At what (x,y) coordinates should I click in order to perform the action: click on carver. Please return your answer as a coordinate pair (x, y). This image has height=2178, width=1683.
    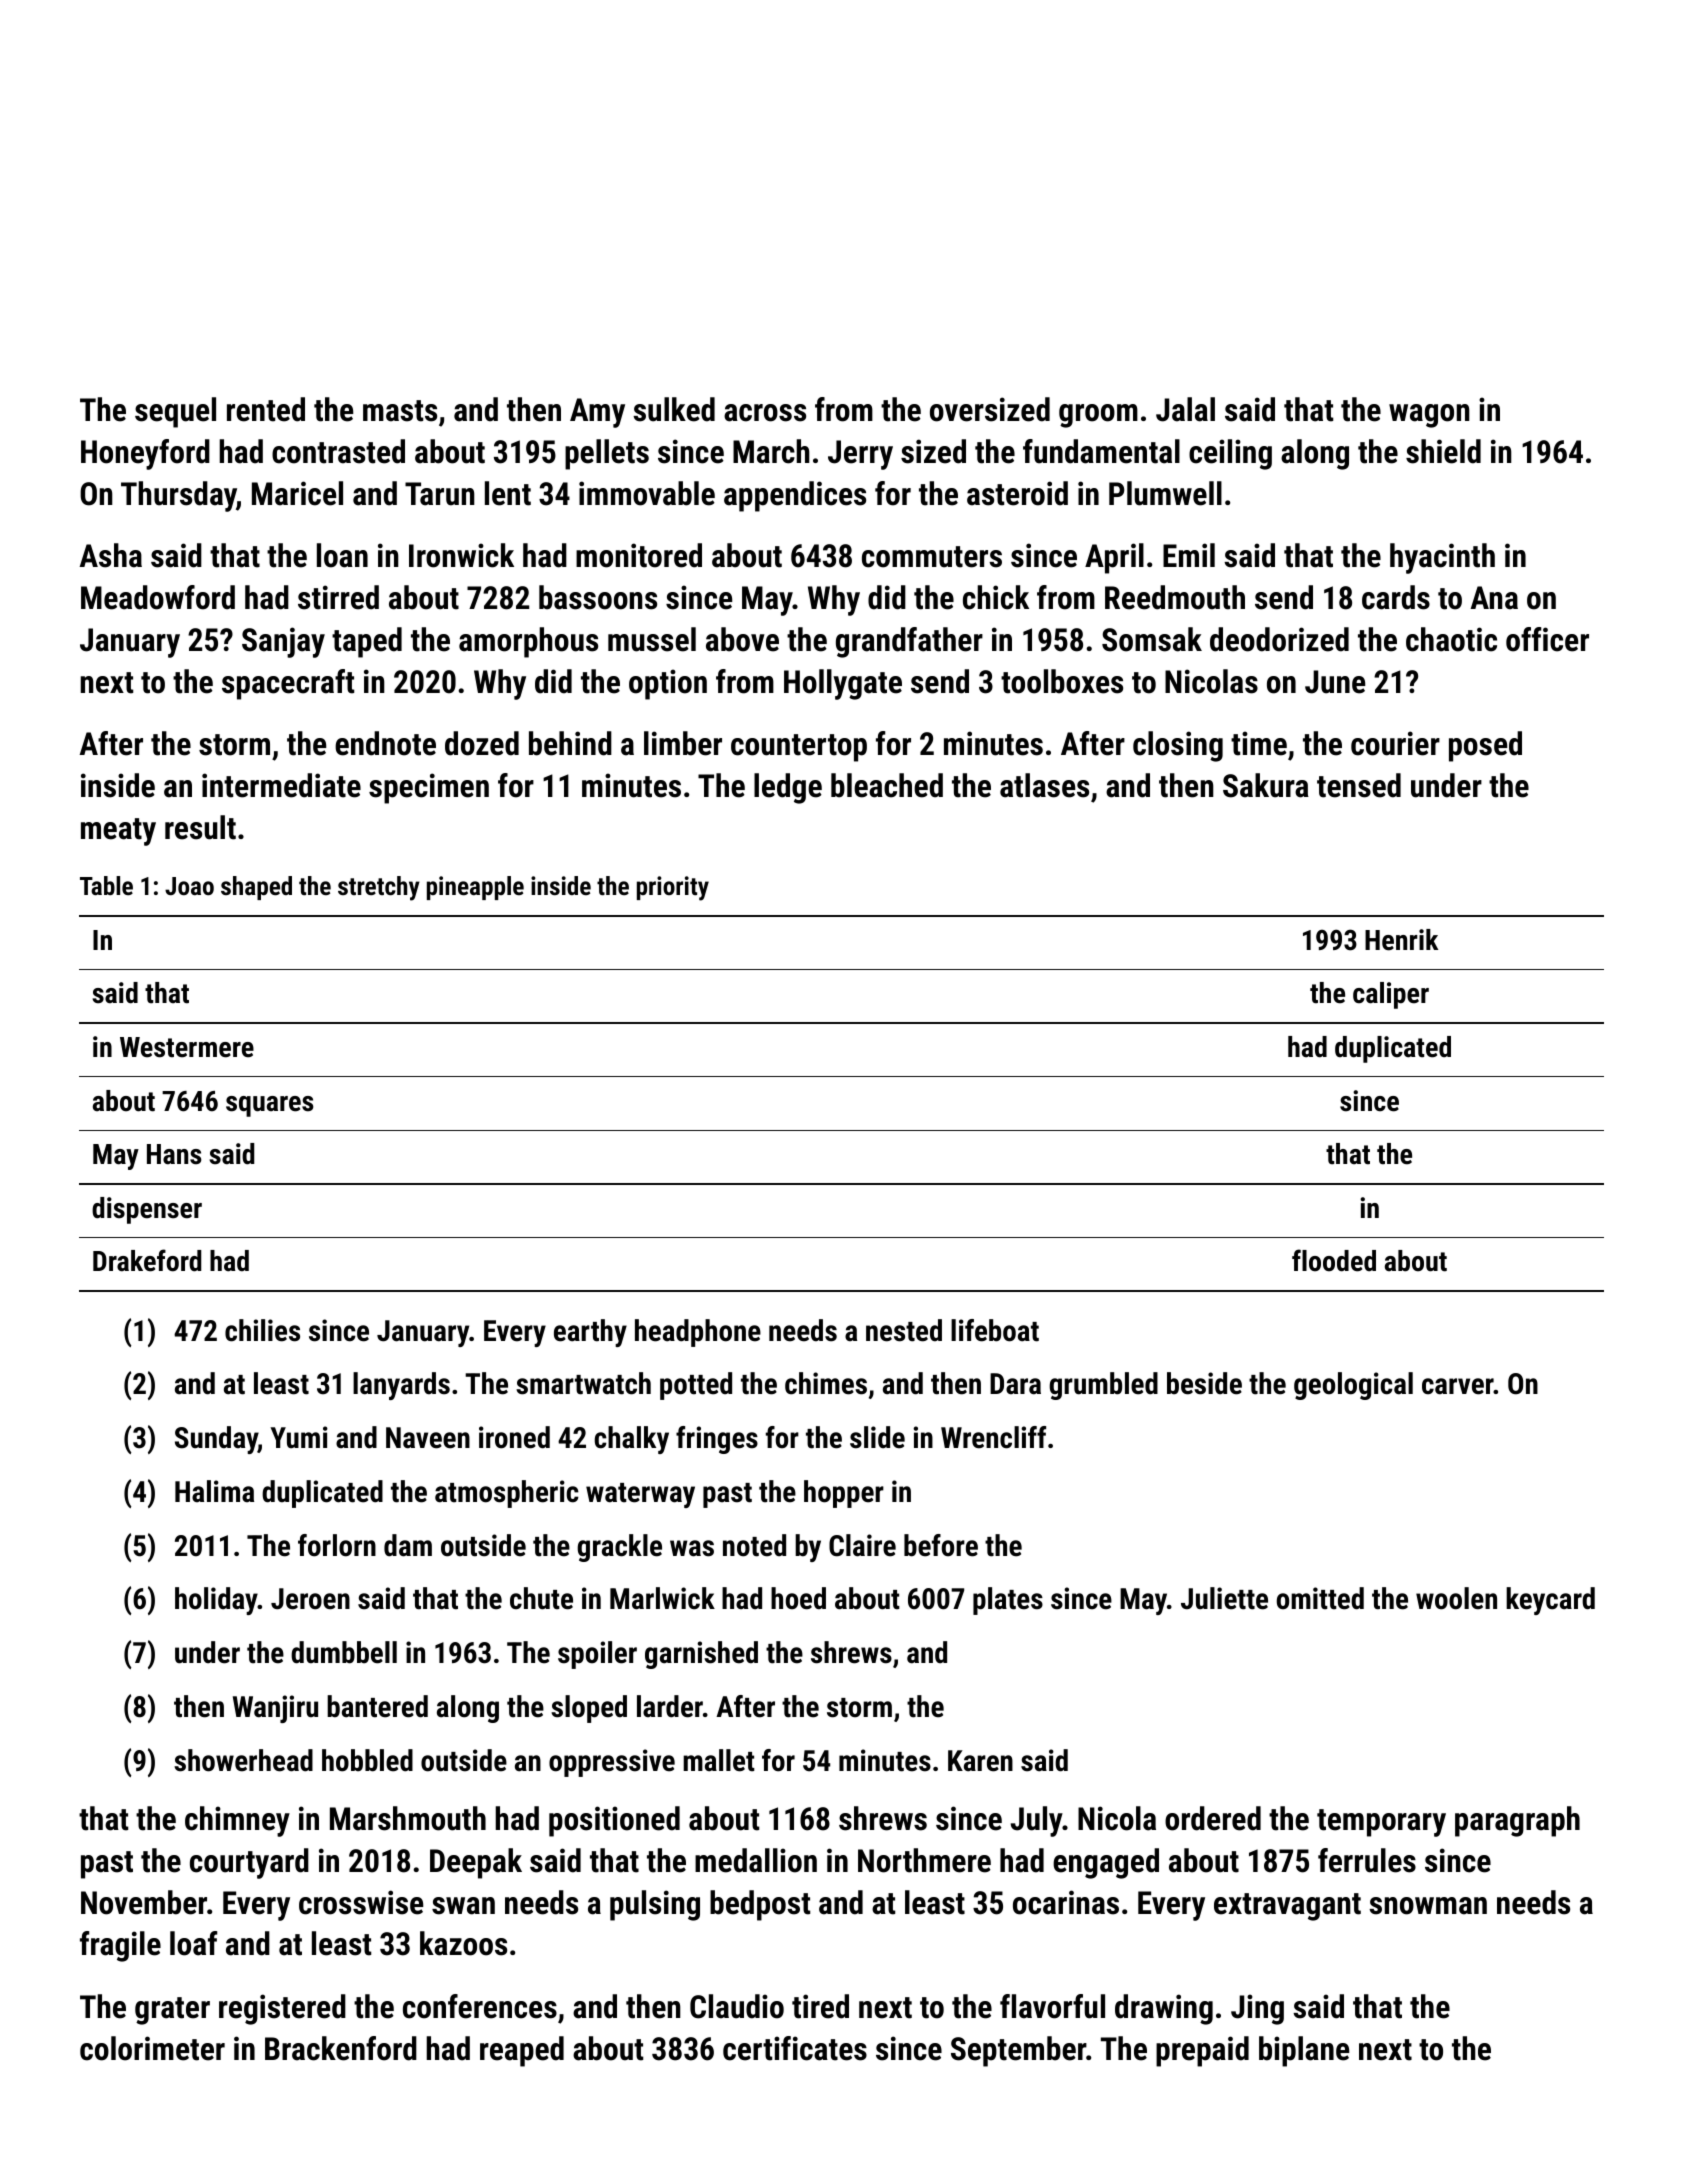
    Looking at the image, I should click on (1458, 1386).
